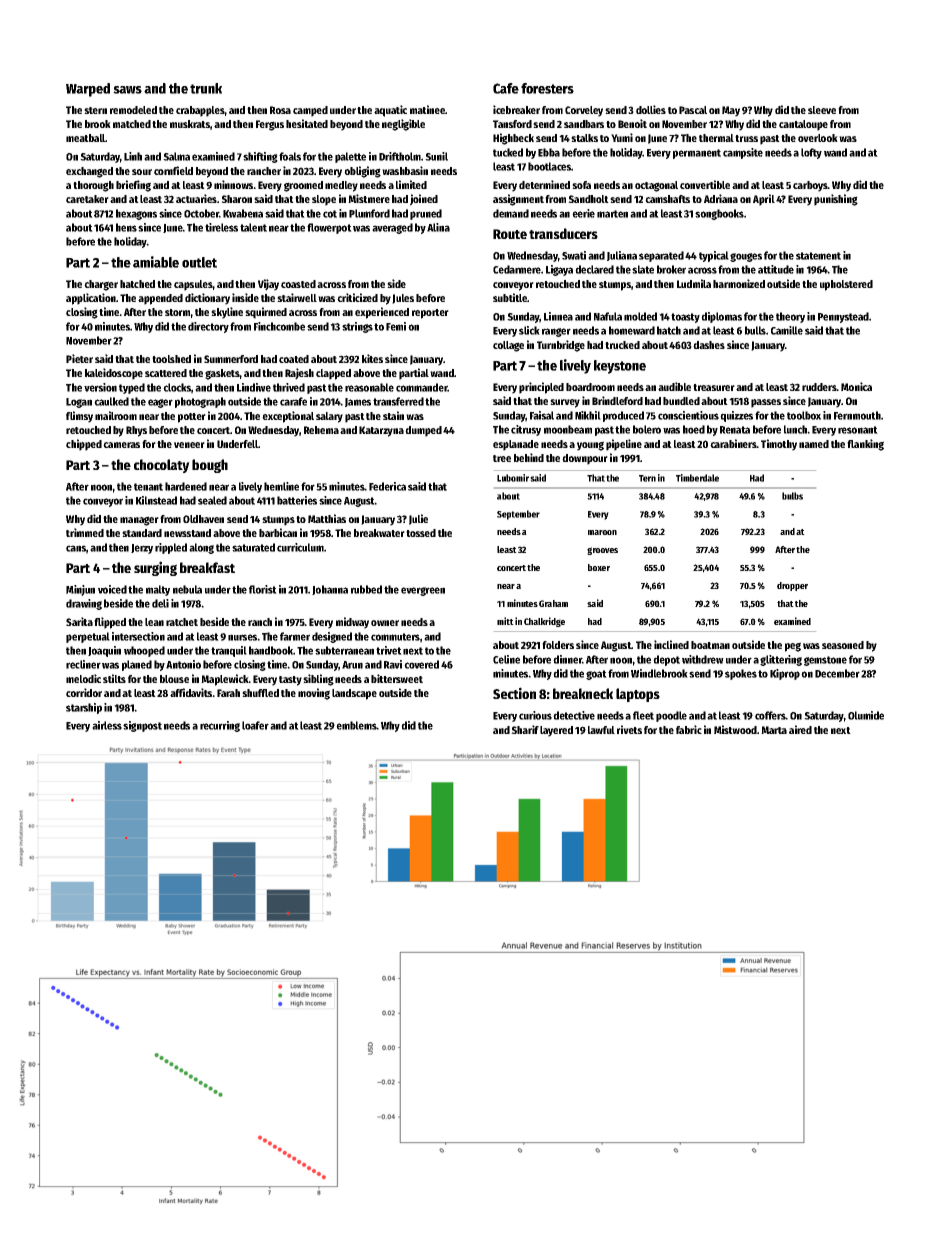 The width and height of the image is (952, 1233). I want to click on bulbs, so click(792, 496).
